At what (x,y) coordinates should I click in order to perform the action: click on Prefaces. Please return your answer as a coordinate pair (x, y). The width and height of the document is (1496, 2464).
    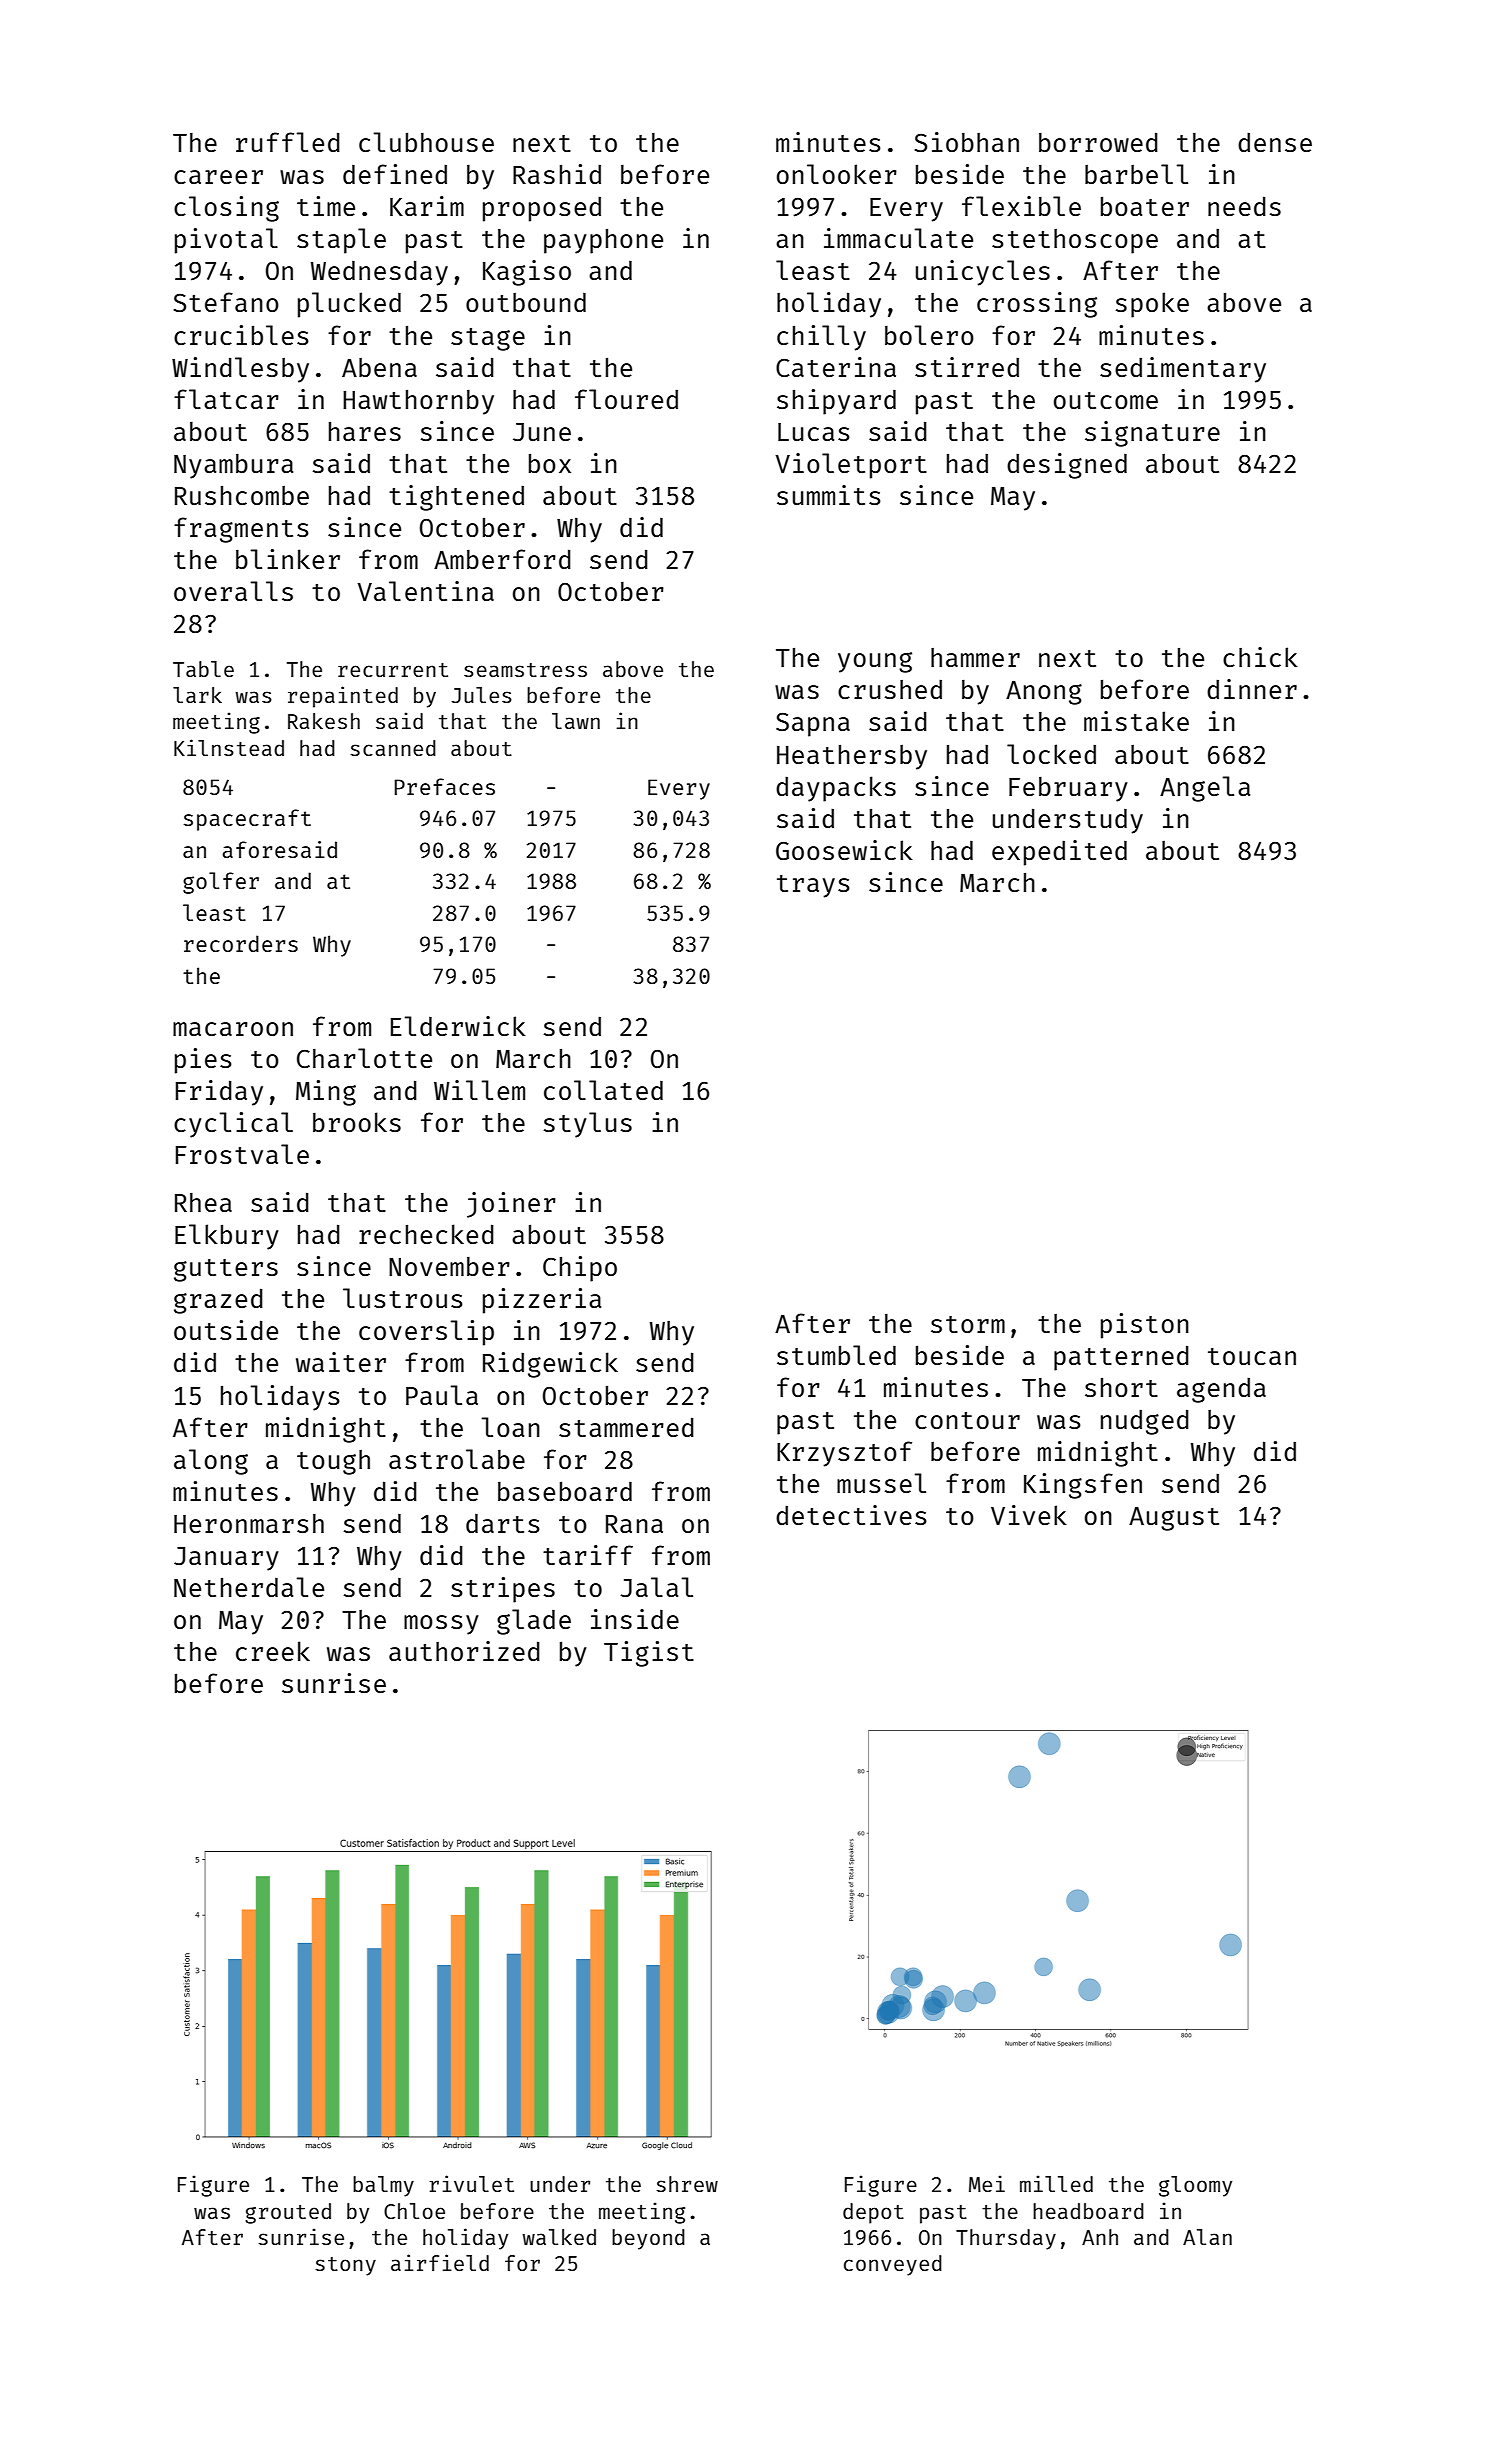
    Looking at the image, I should click on (445, 786).
